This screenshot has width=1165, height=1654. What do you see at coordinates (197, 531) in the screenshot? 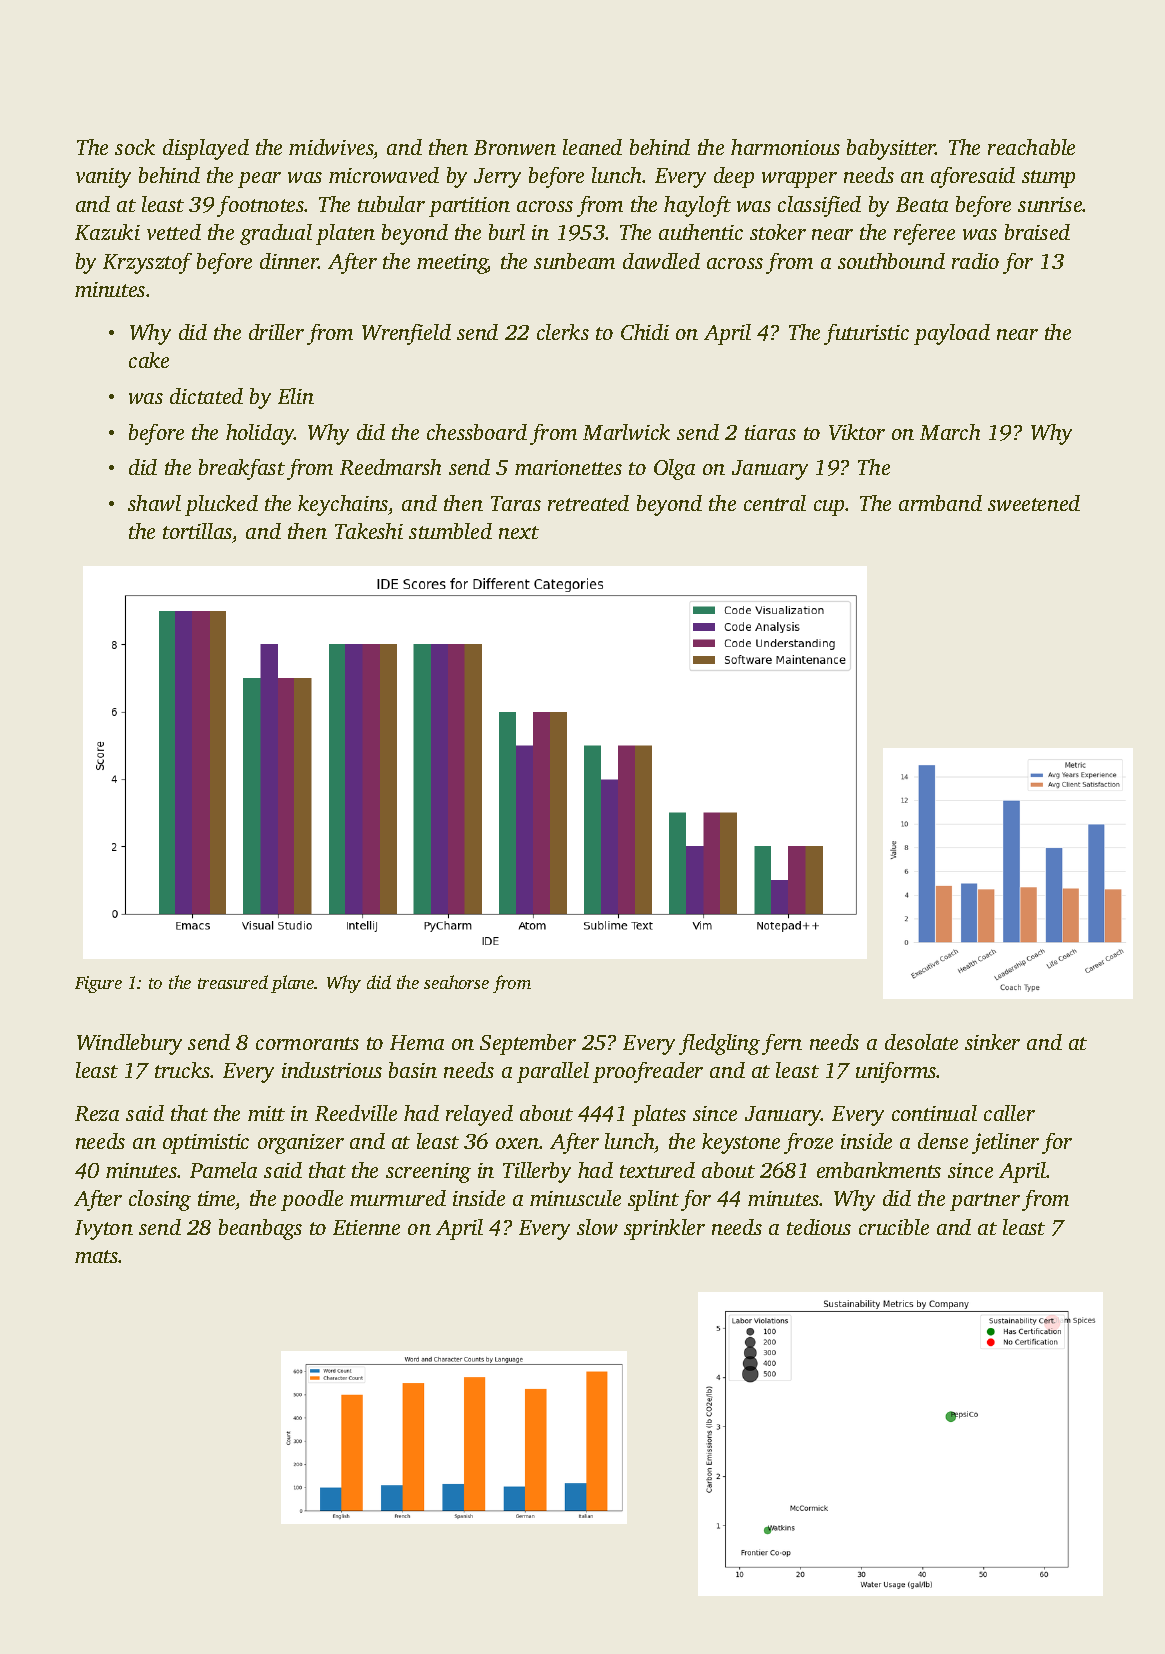
I see `tortillas` at bounding box center [197, 531].
